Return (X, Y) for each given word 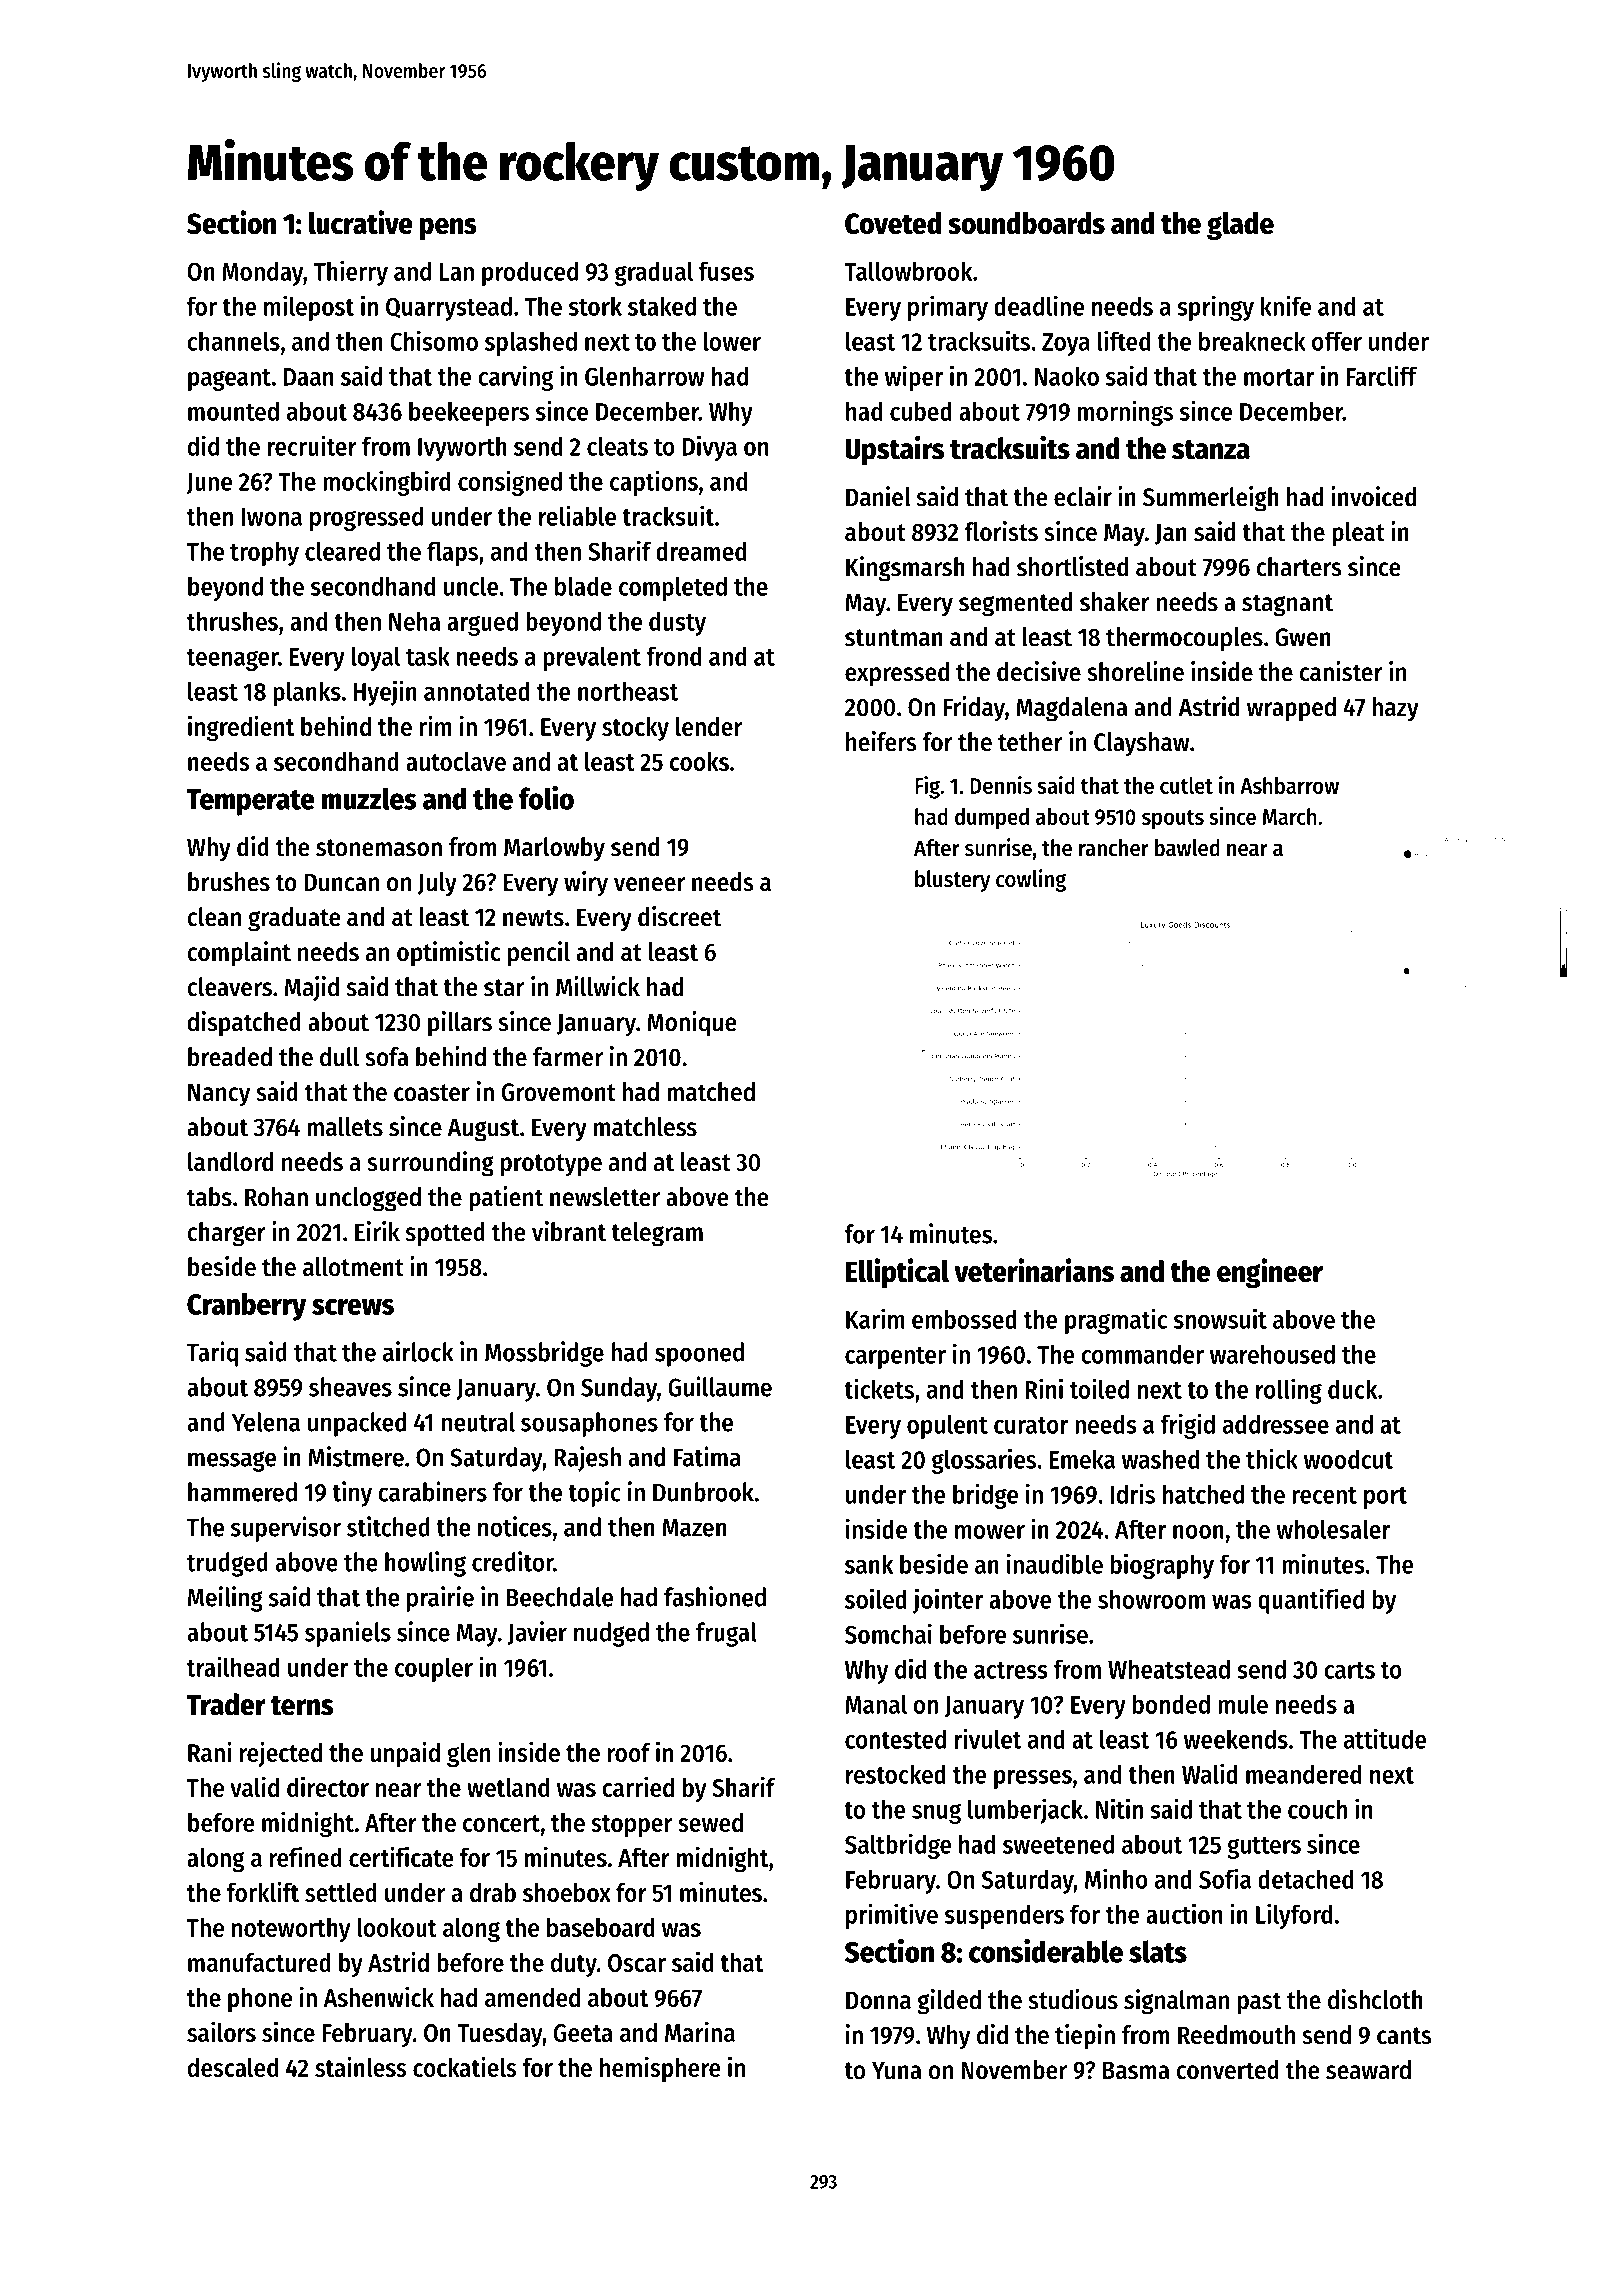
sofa (386, 1057)
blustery (952, 881)
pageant (229, 380)
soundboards (1026, 223)
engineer (1270, 1273)
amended (532, 1997)
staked (662, 306)
